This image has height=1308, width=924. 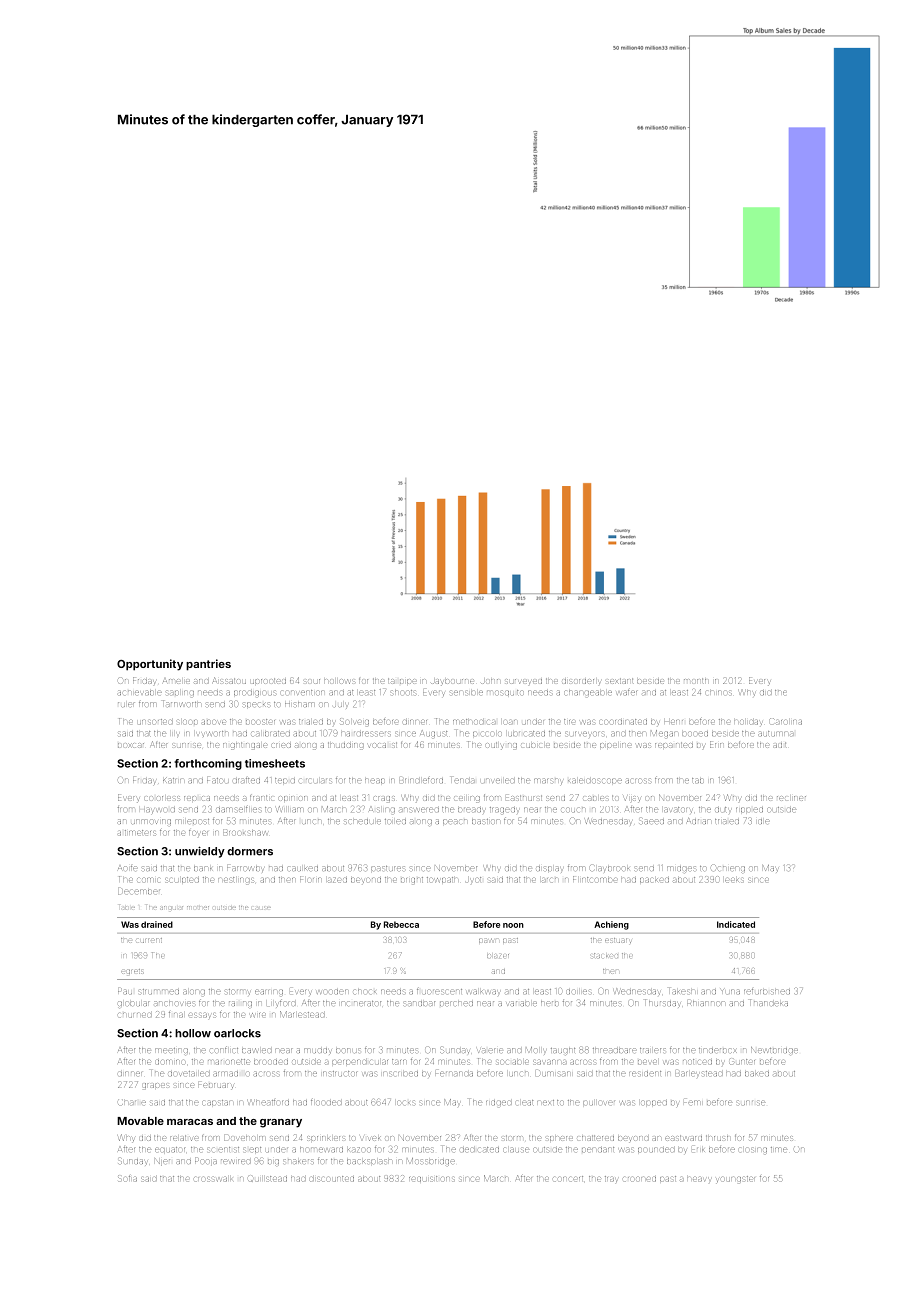 I want to click on wafer, so click(x=627, y=692).
